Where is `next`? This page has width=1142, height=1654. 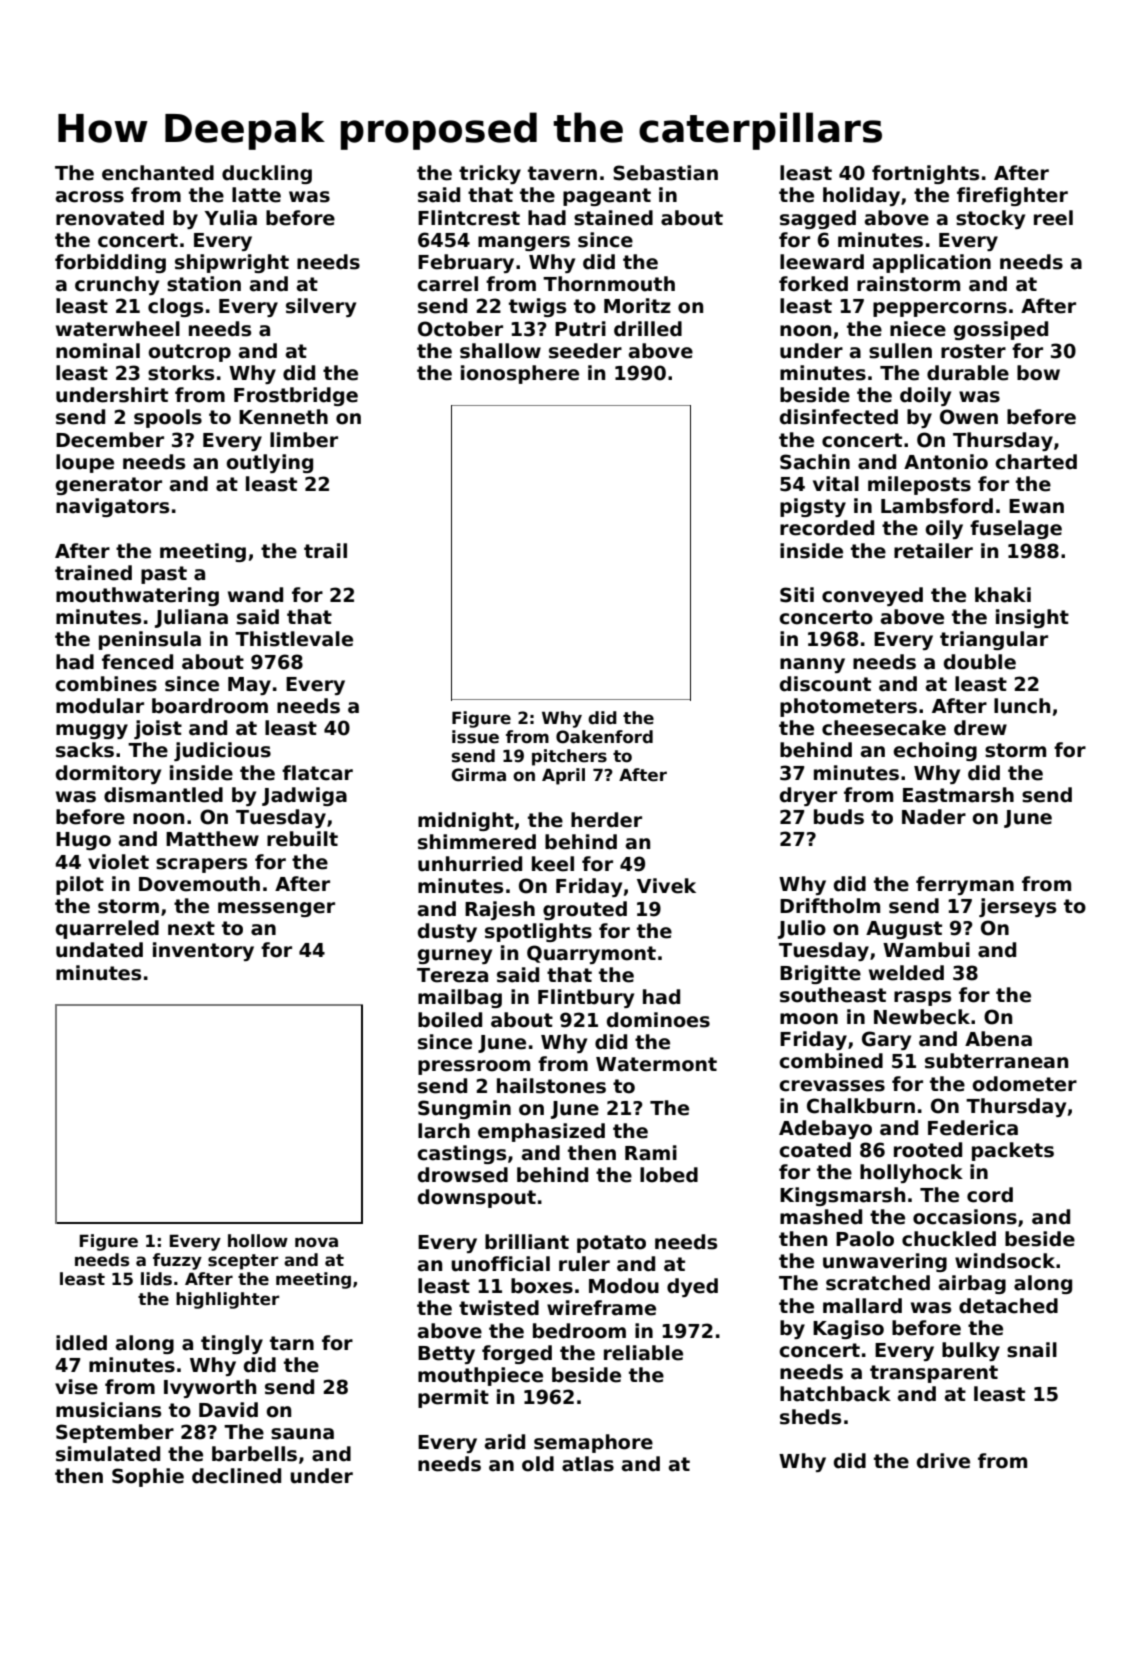 next is located at coordinates (191, 928).
